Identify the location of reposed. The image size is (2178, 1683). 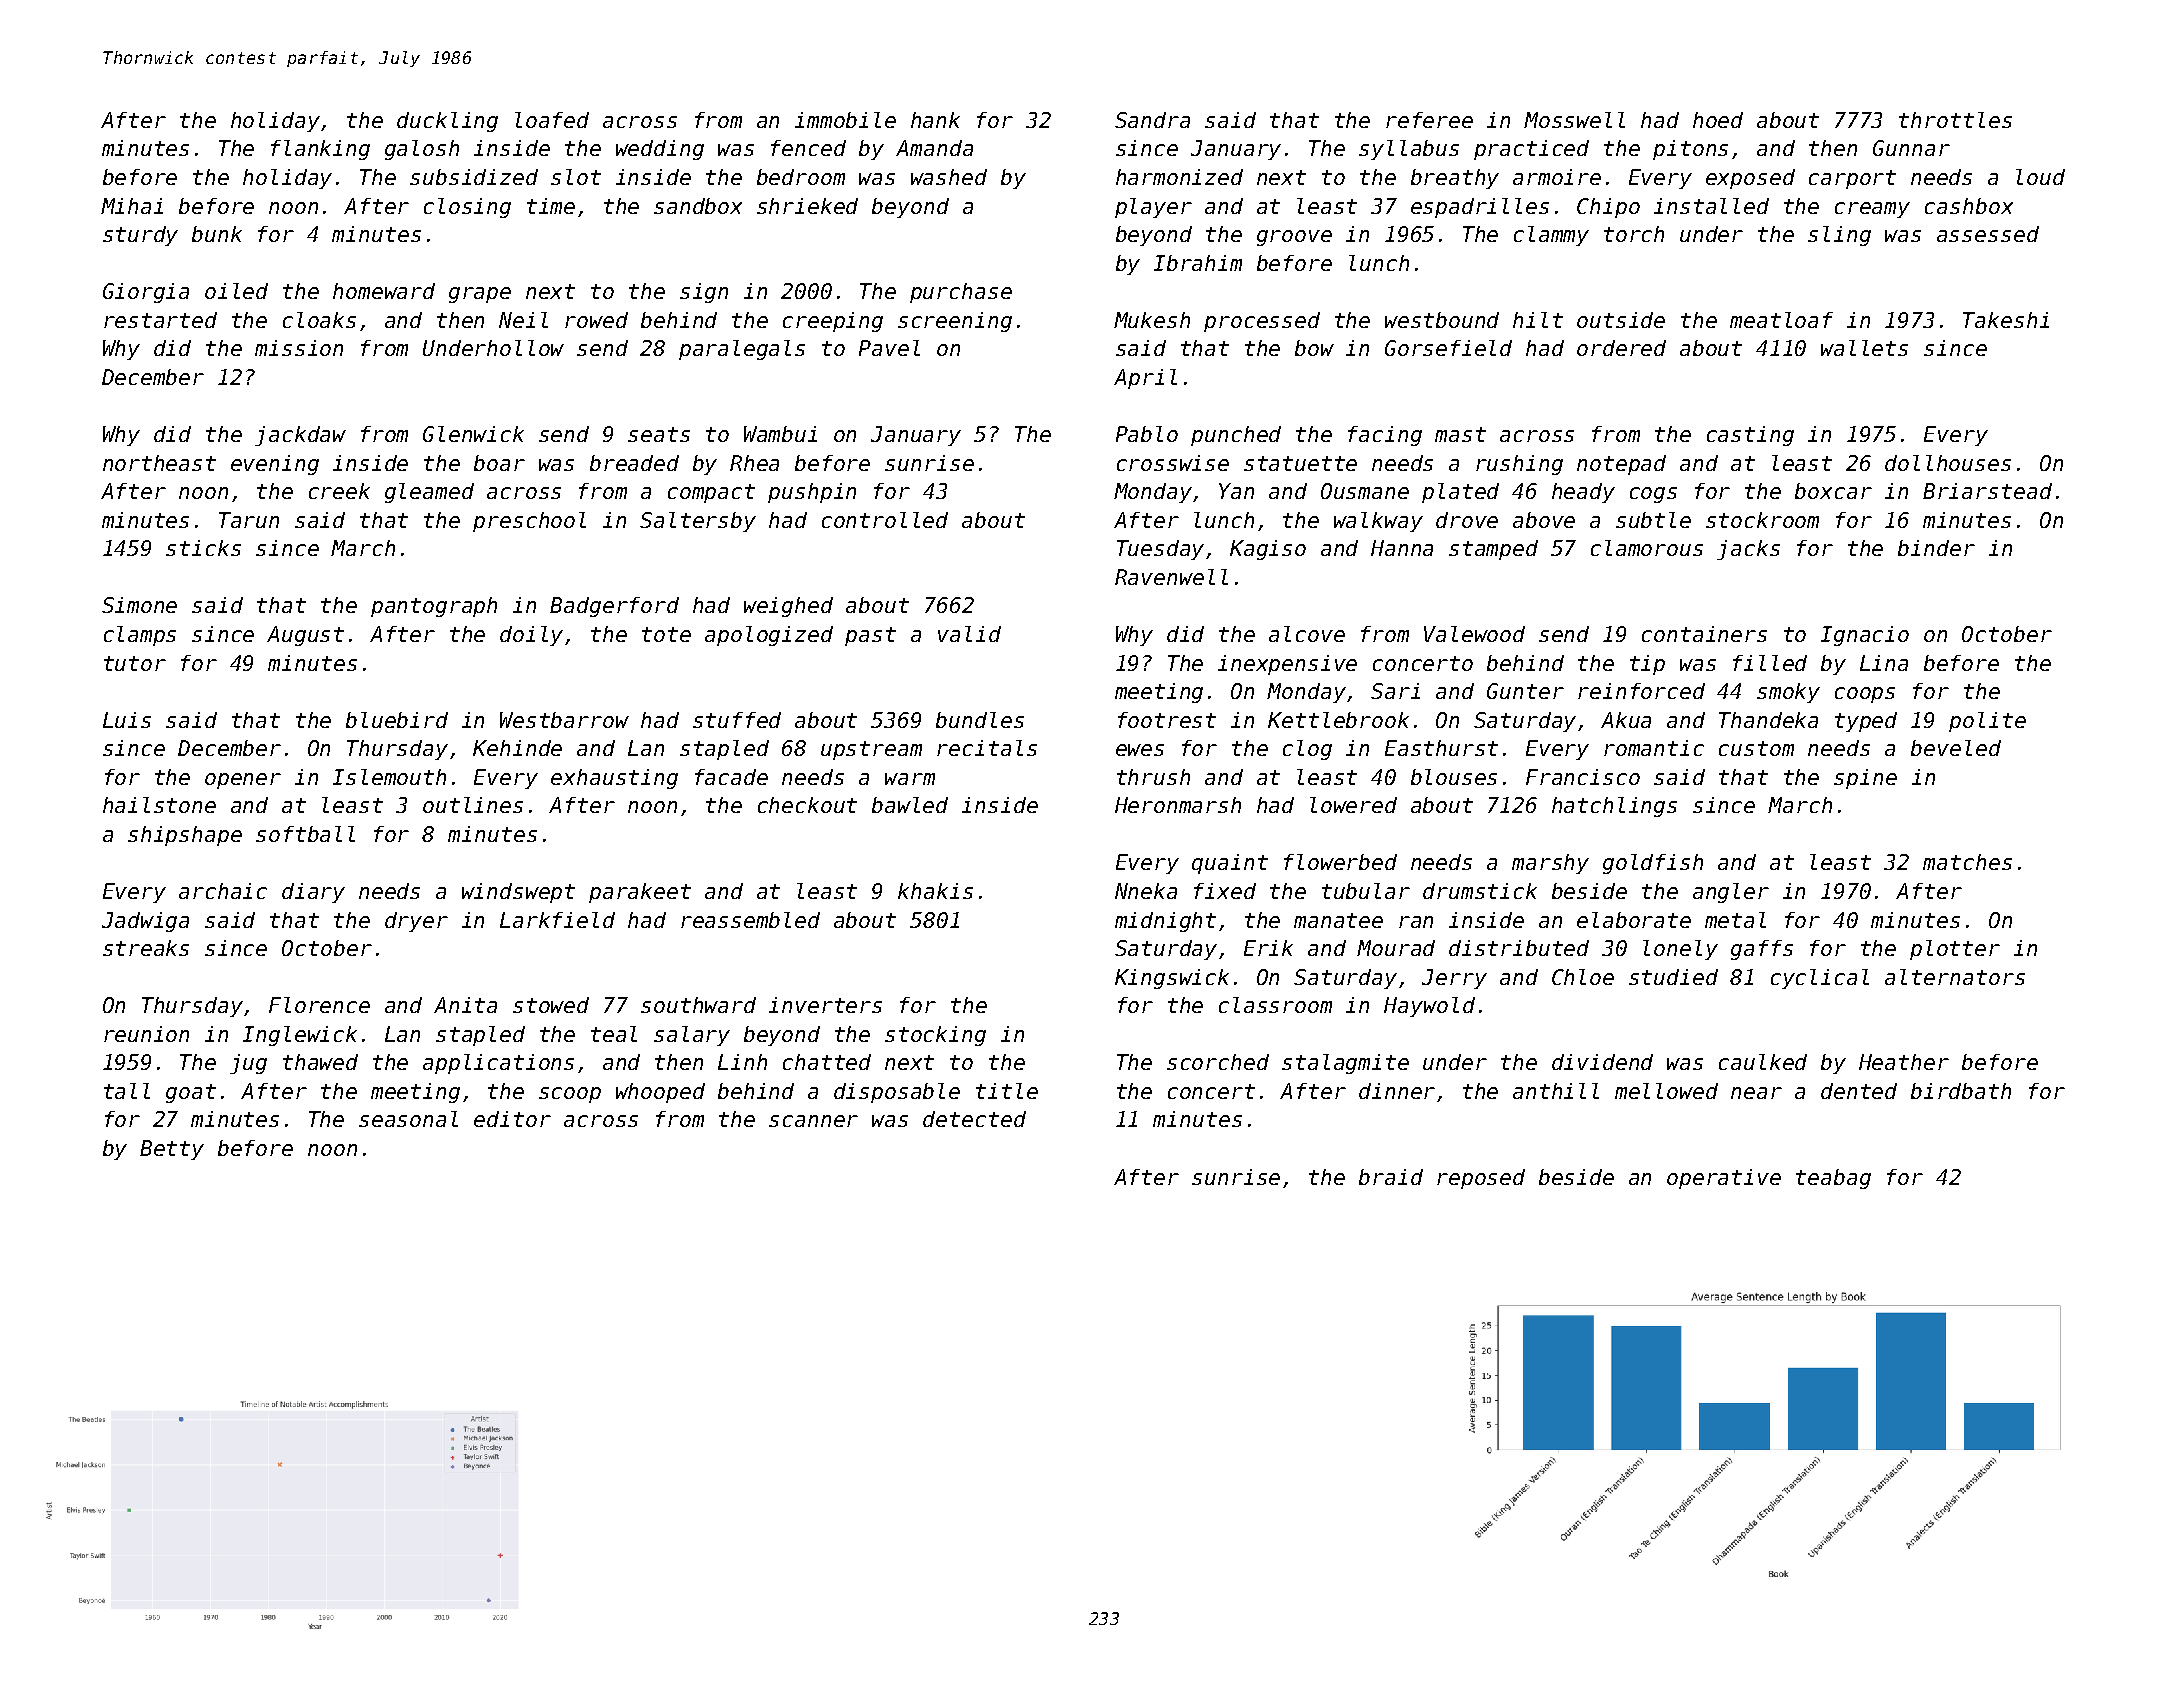
(1481, 1179).
